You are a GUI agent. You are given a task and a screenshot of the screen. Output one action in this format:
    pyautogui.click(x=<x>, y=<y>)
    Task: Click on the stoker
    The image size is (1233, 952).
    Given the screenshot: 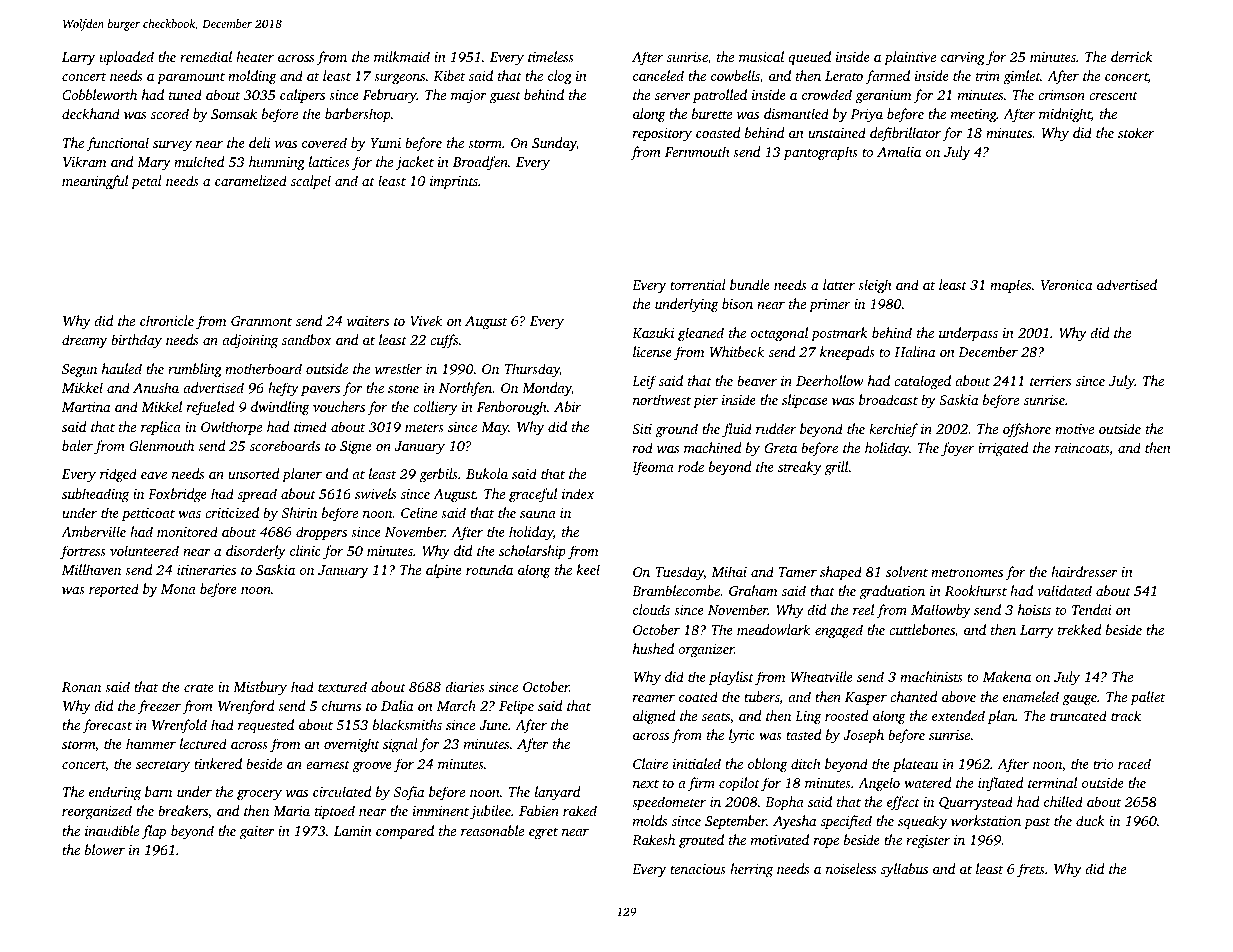 What is the action you would take?
    pyautogui.click(x=1136, y=132)
